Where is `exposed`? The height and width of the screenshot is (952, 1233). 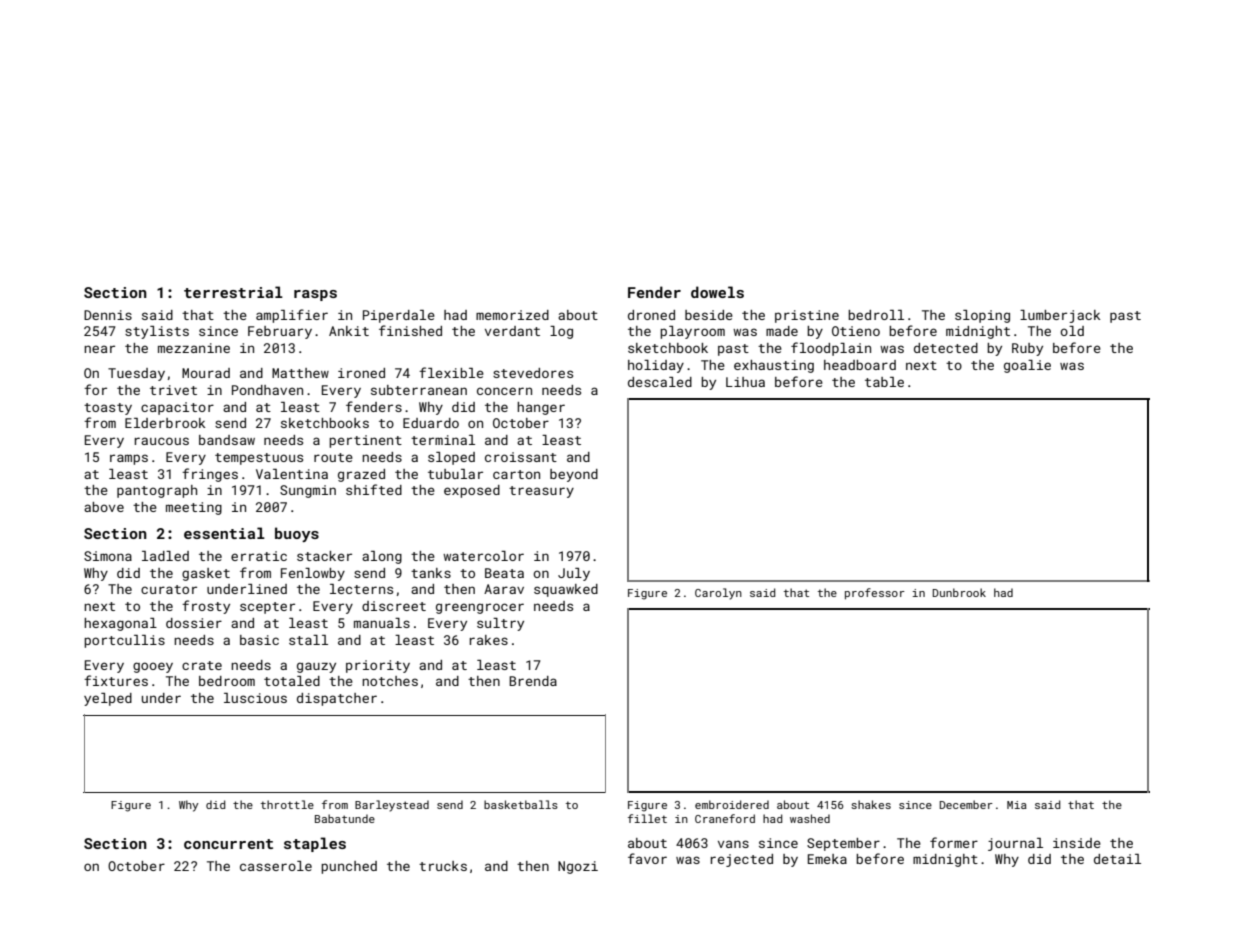 exposed is located at coordinates (472, 491).
